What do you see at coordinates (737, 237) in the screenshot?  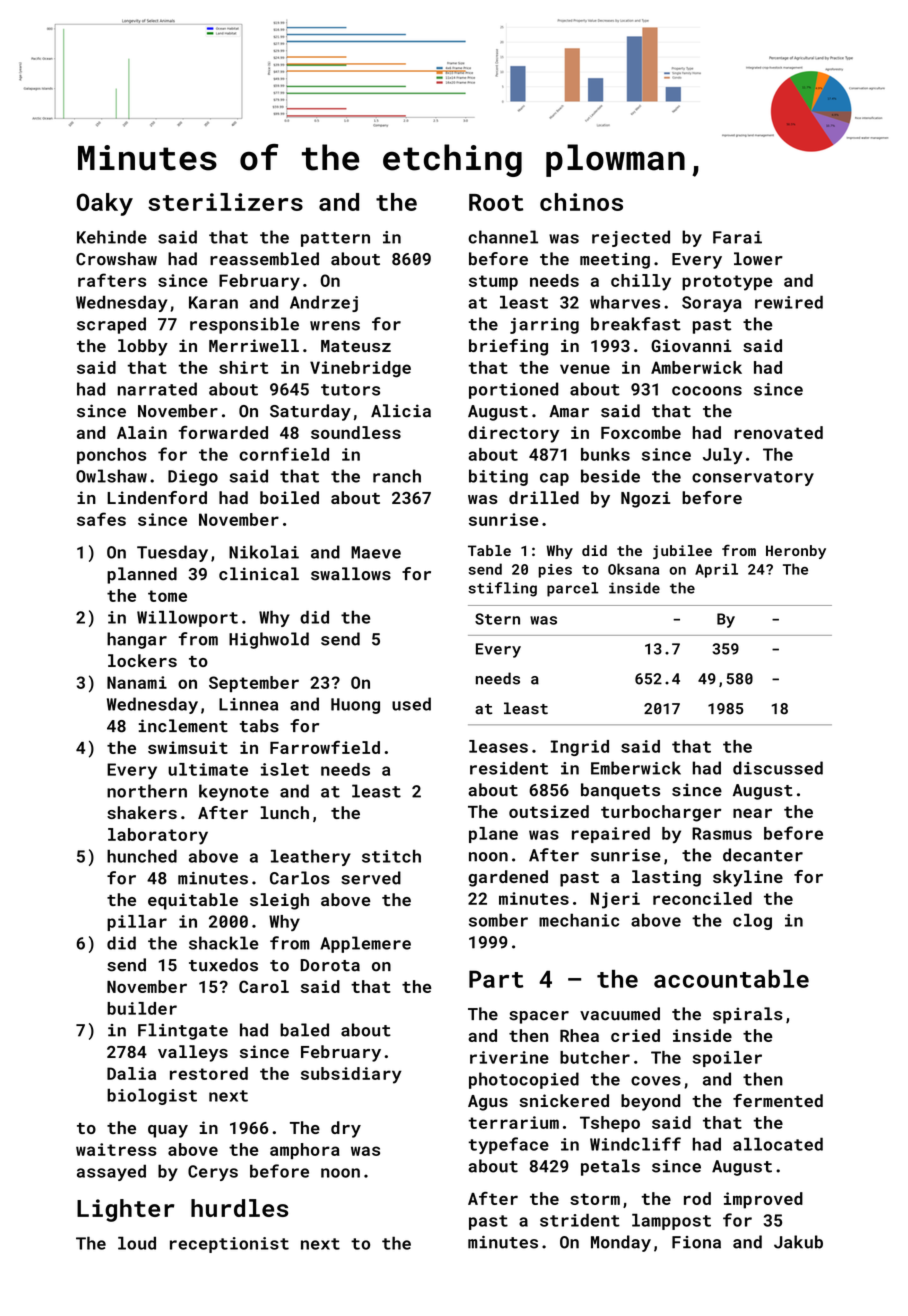 I see `Farai` at bounding box center [737, 237].
